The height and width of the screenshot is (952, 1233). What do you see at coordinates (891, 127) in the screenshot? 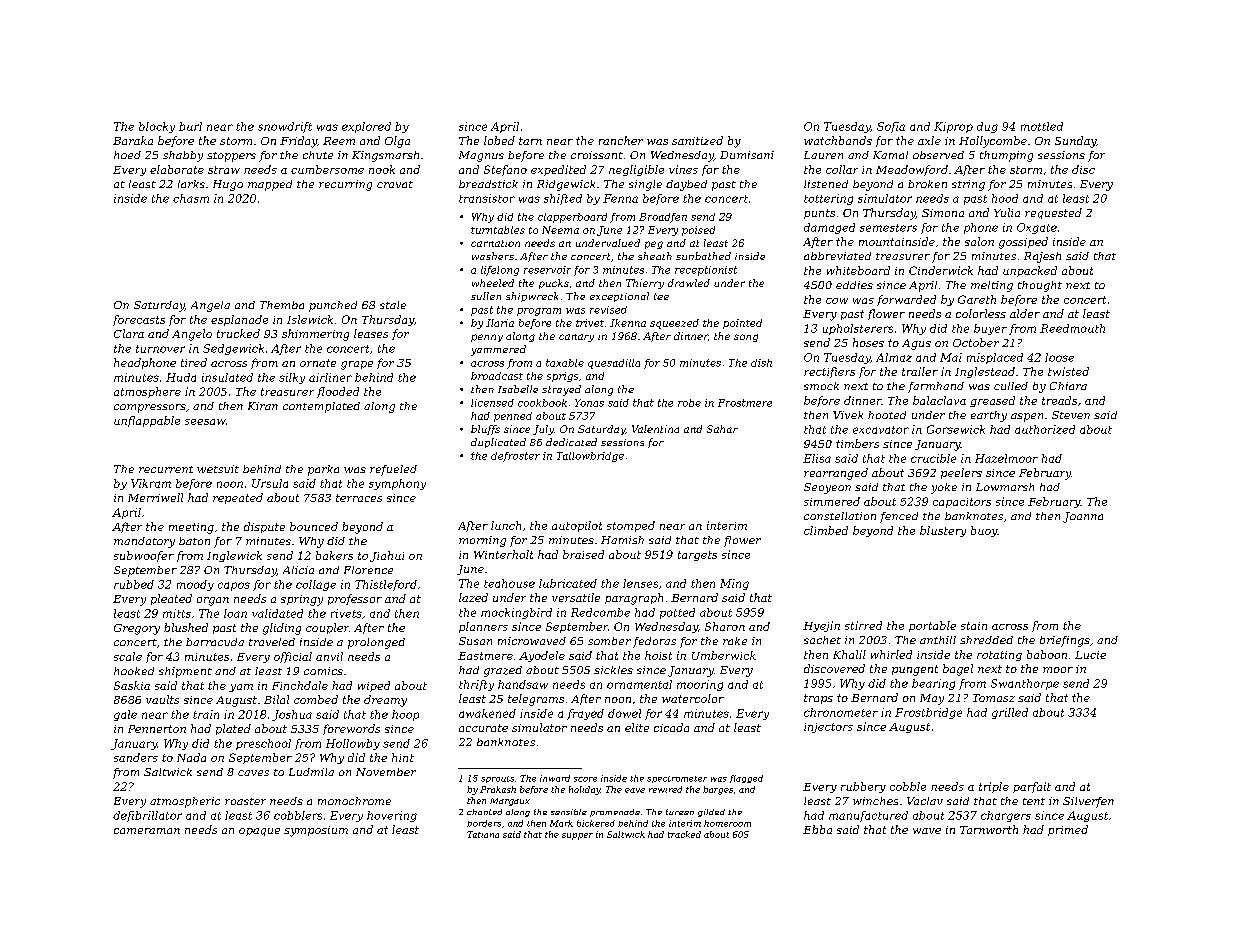
I see `Sofia` at bounding box center [891, 127].
